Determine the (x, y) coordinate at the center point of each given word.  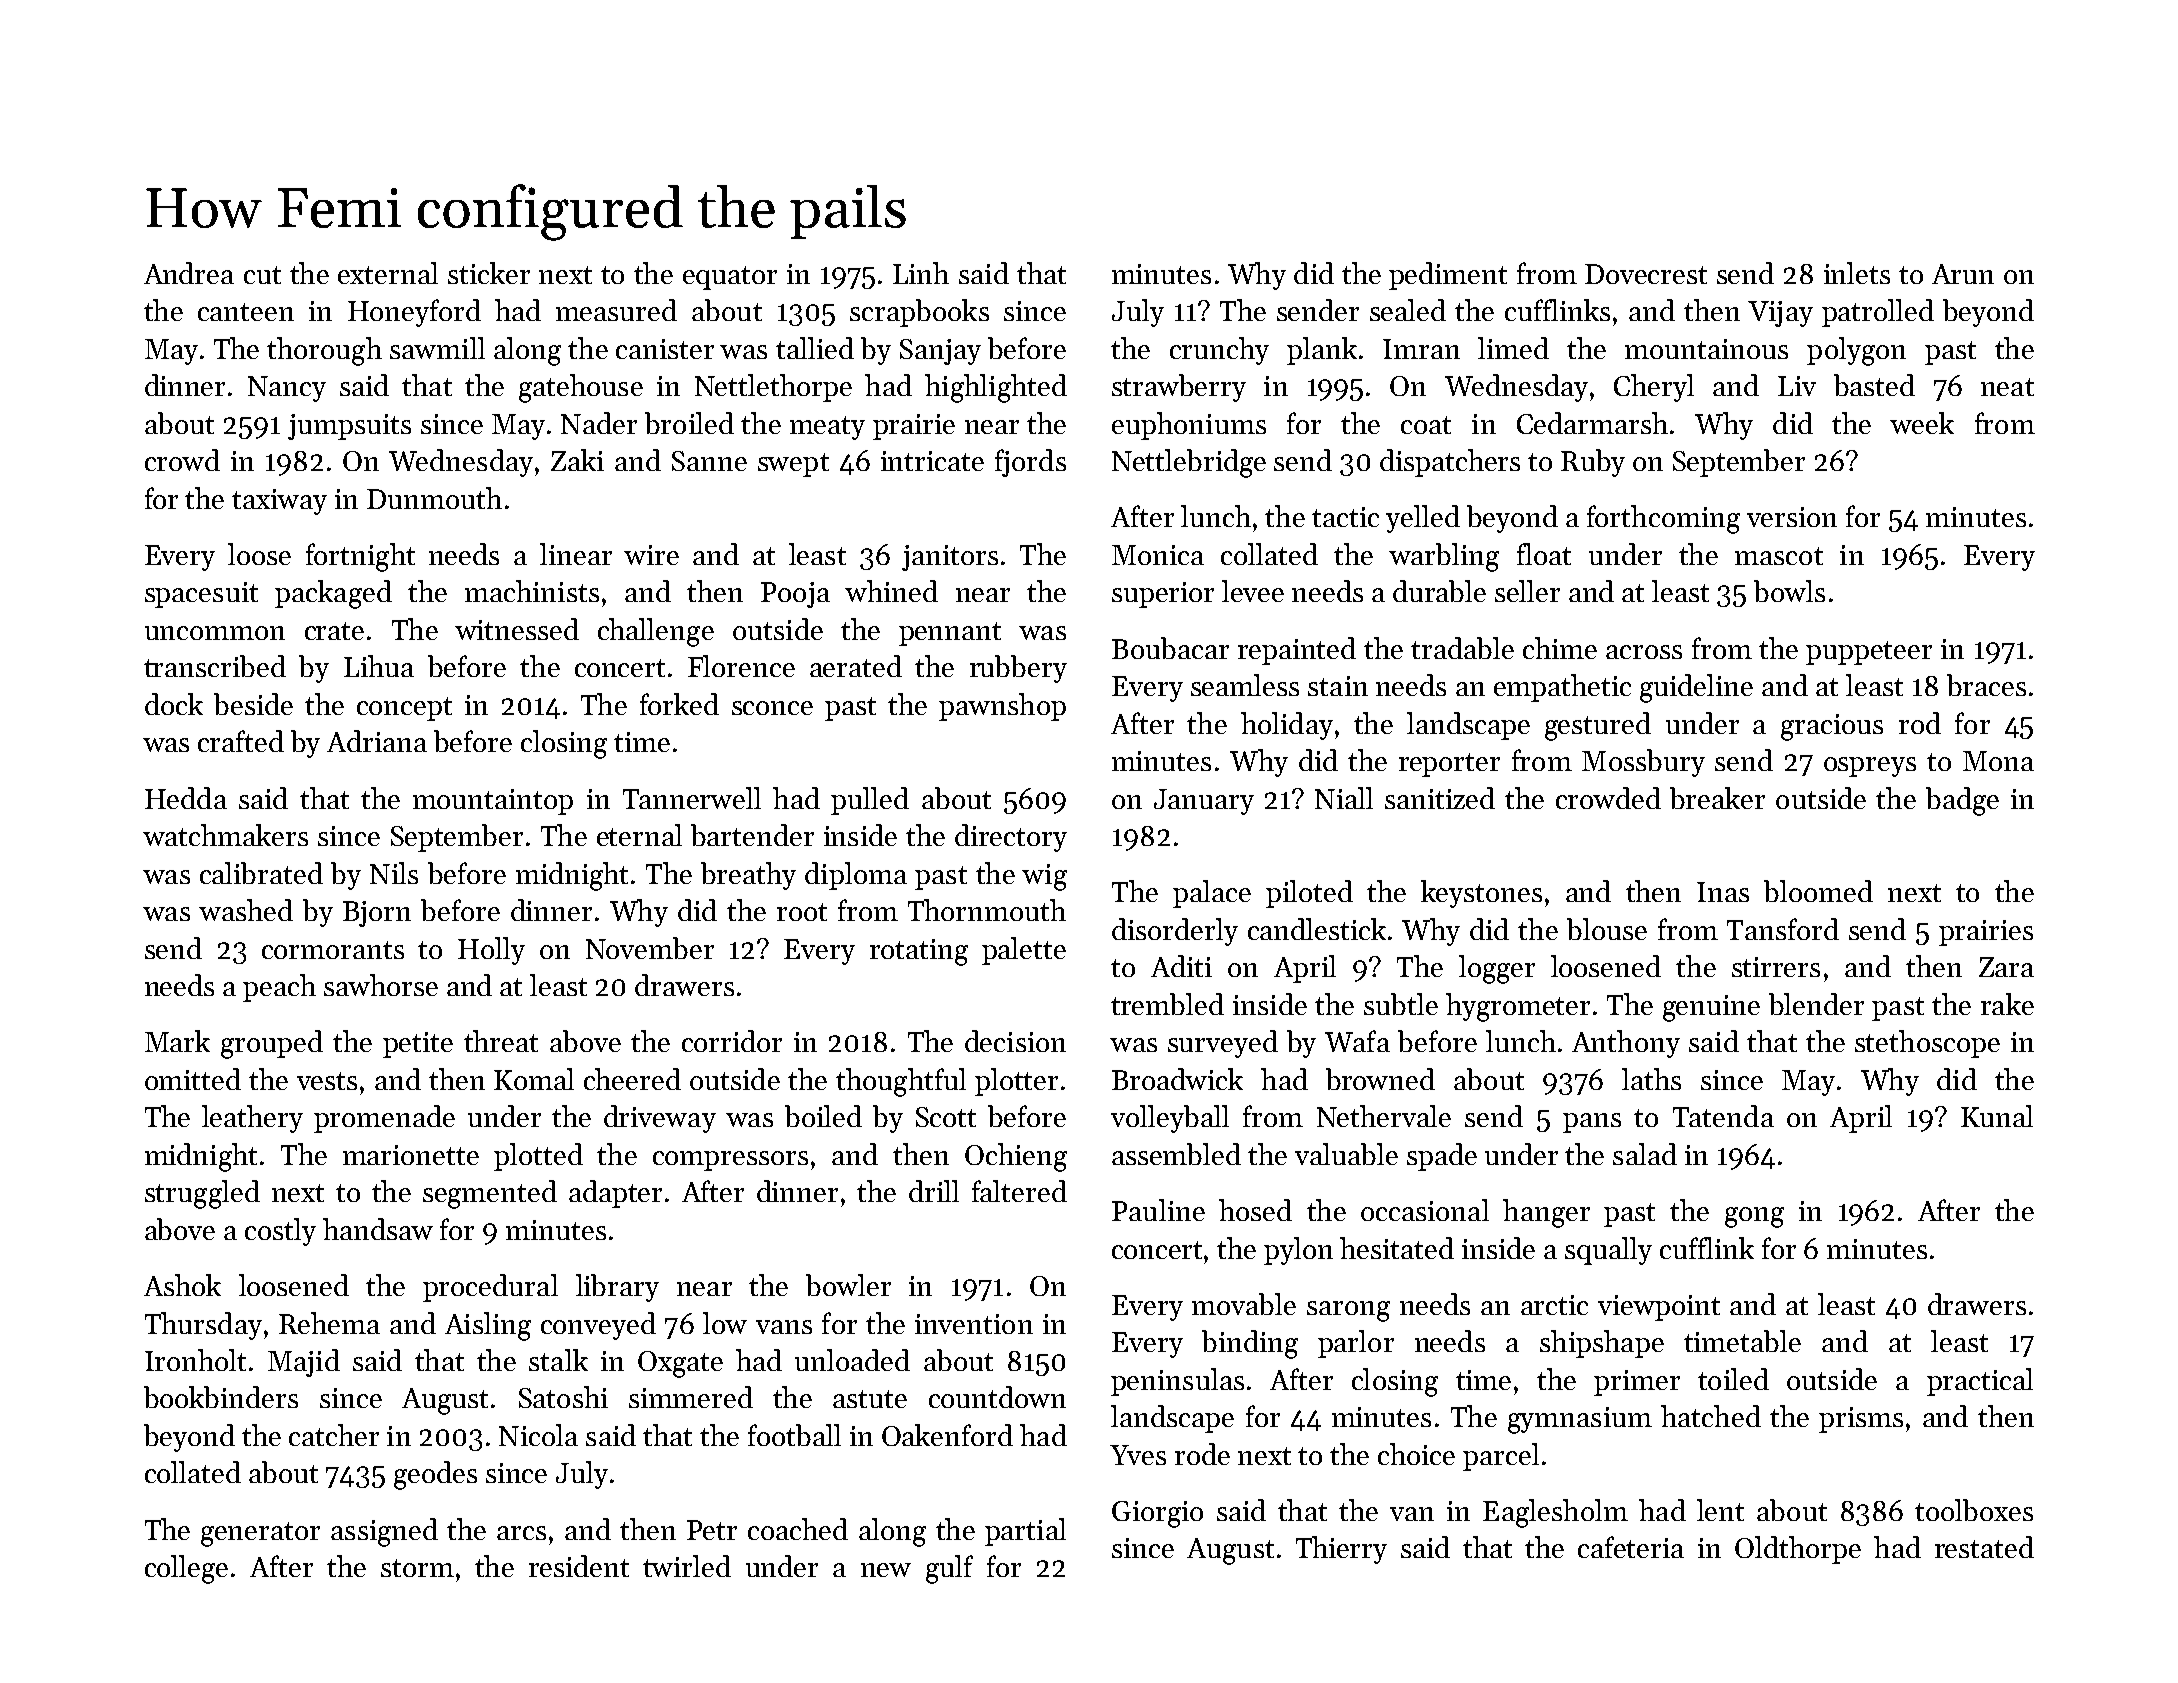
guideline (1696, 688)
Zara (2006, 967)
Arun (1963, 274)
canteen (246, 312)
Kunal (1997, 1116)
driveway (660, 1119)
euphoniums (1189, 426)
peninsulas (1177, 1382)
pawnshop (1002, 707)
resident (579, 1566)
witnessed (517, 629)
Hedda (186, 798)
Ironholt (195, 1360)
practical (1980, 1382)
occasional (1425, 1210)
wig (1044, 877)
